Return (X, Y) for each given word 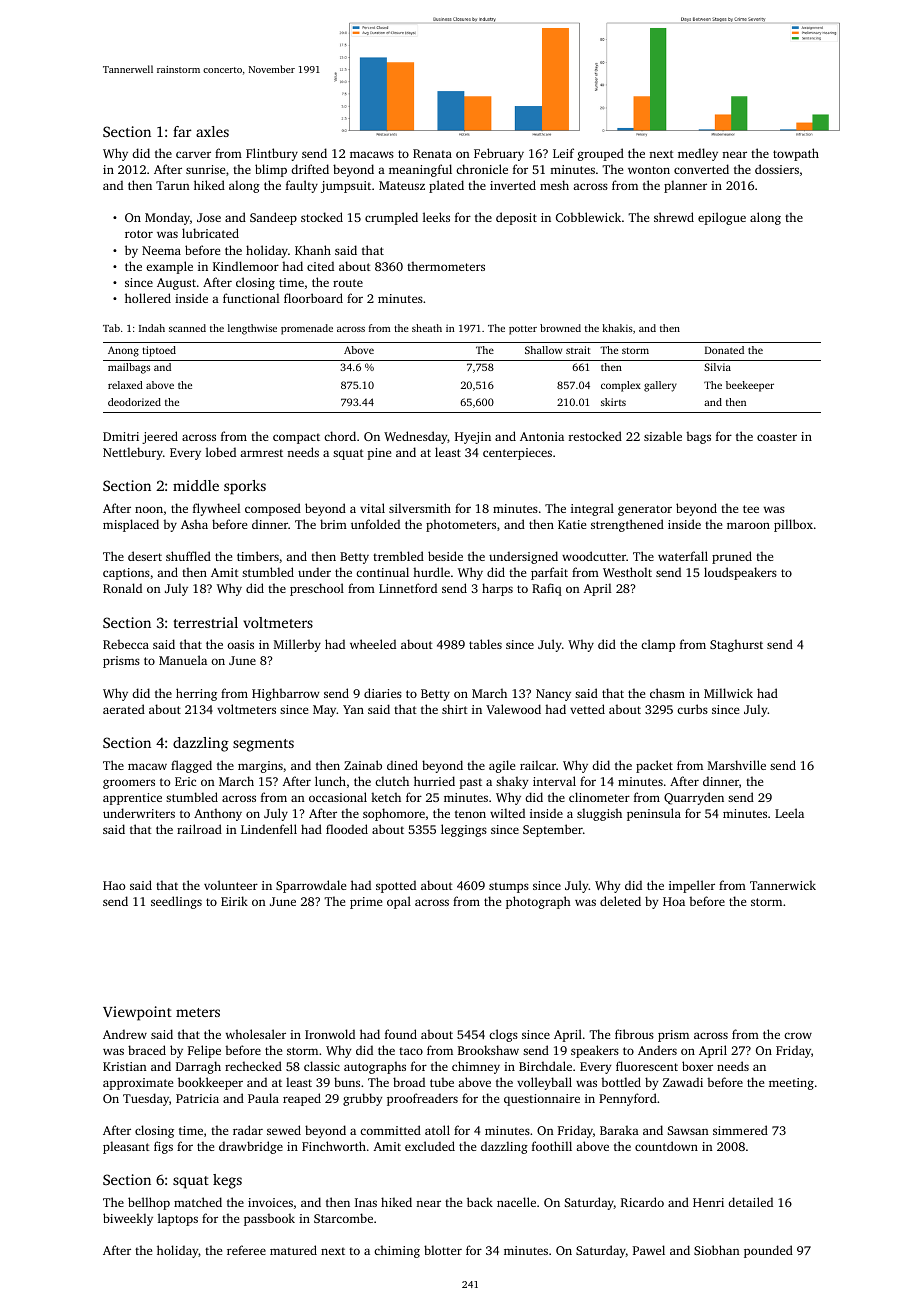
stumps (509, 887)
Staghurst (736, 645)
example (169, 267)
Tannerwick (783, 885)
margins (260, 767)
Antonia (542, 436)
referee (246, 1250)
